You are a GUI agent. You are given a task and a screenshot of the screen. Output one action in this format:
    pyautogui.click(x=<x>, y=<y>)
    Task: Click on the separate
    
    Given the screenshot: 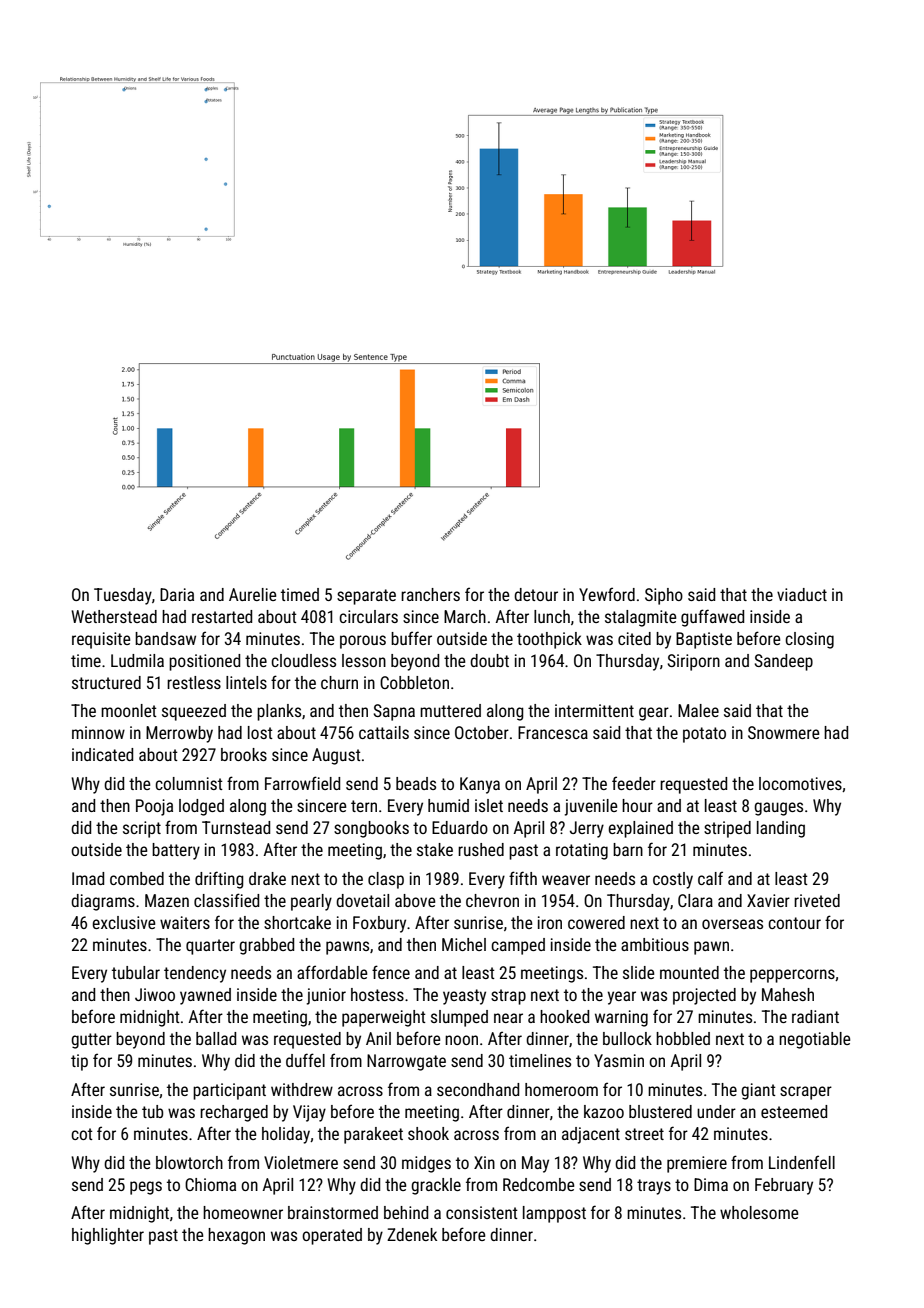 What is the action you would take?
    pyautogui.click(x=366, y=597)
